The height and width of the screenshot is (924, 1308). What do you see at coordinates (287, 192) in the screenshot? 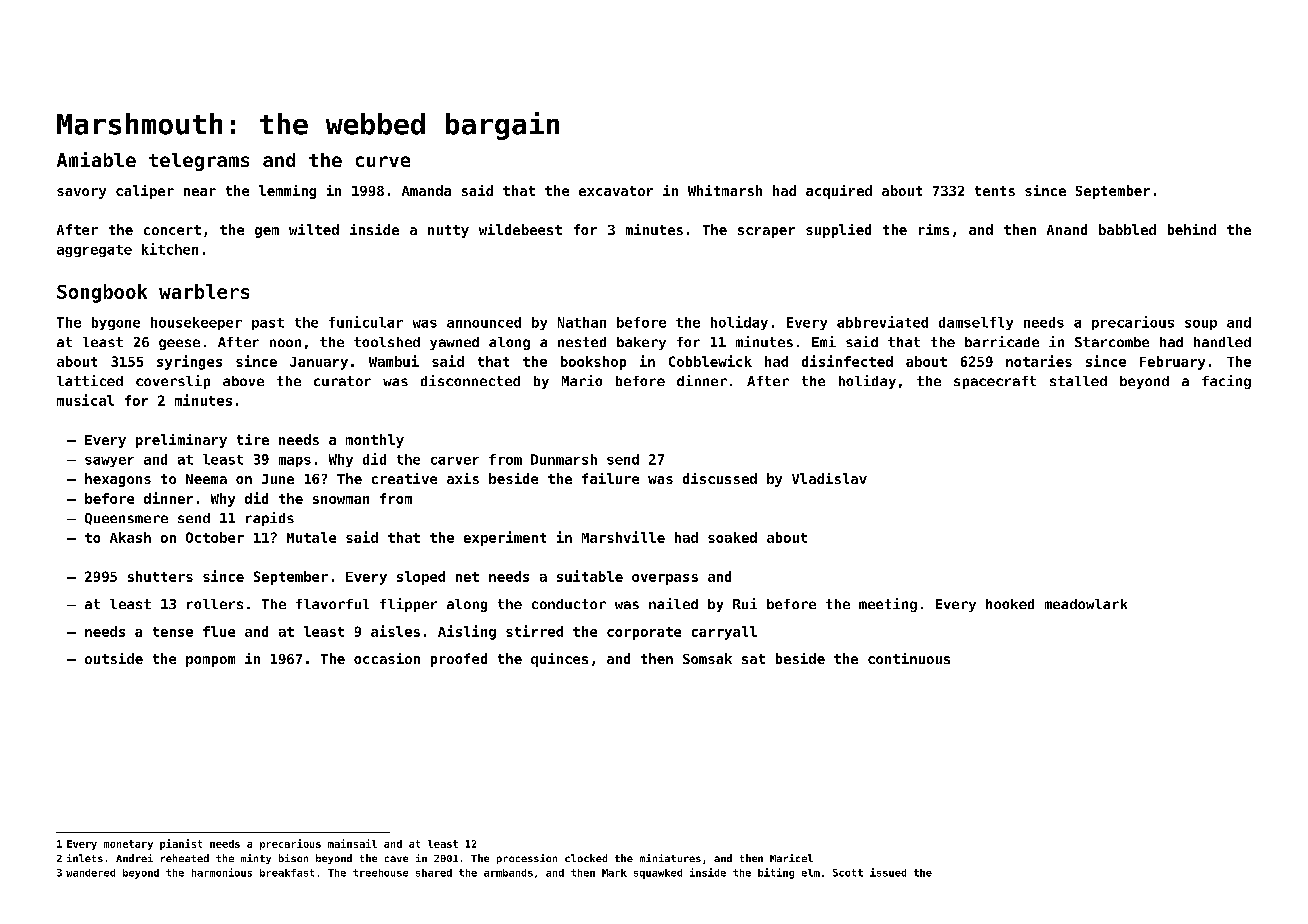
I see `lemming` at bounding box center [287, 192].
